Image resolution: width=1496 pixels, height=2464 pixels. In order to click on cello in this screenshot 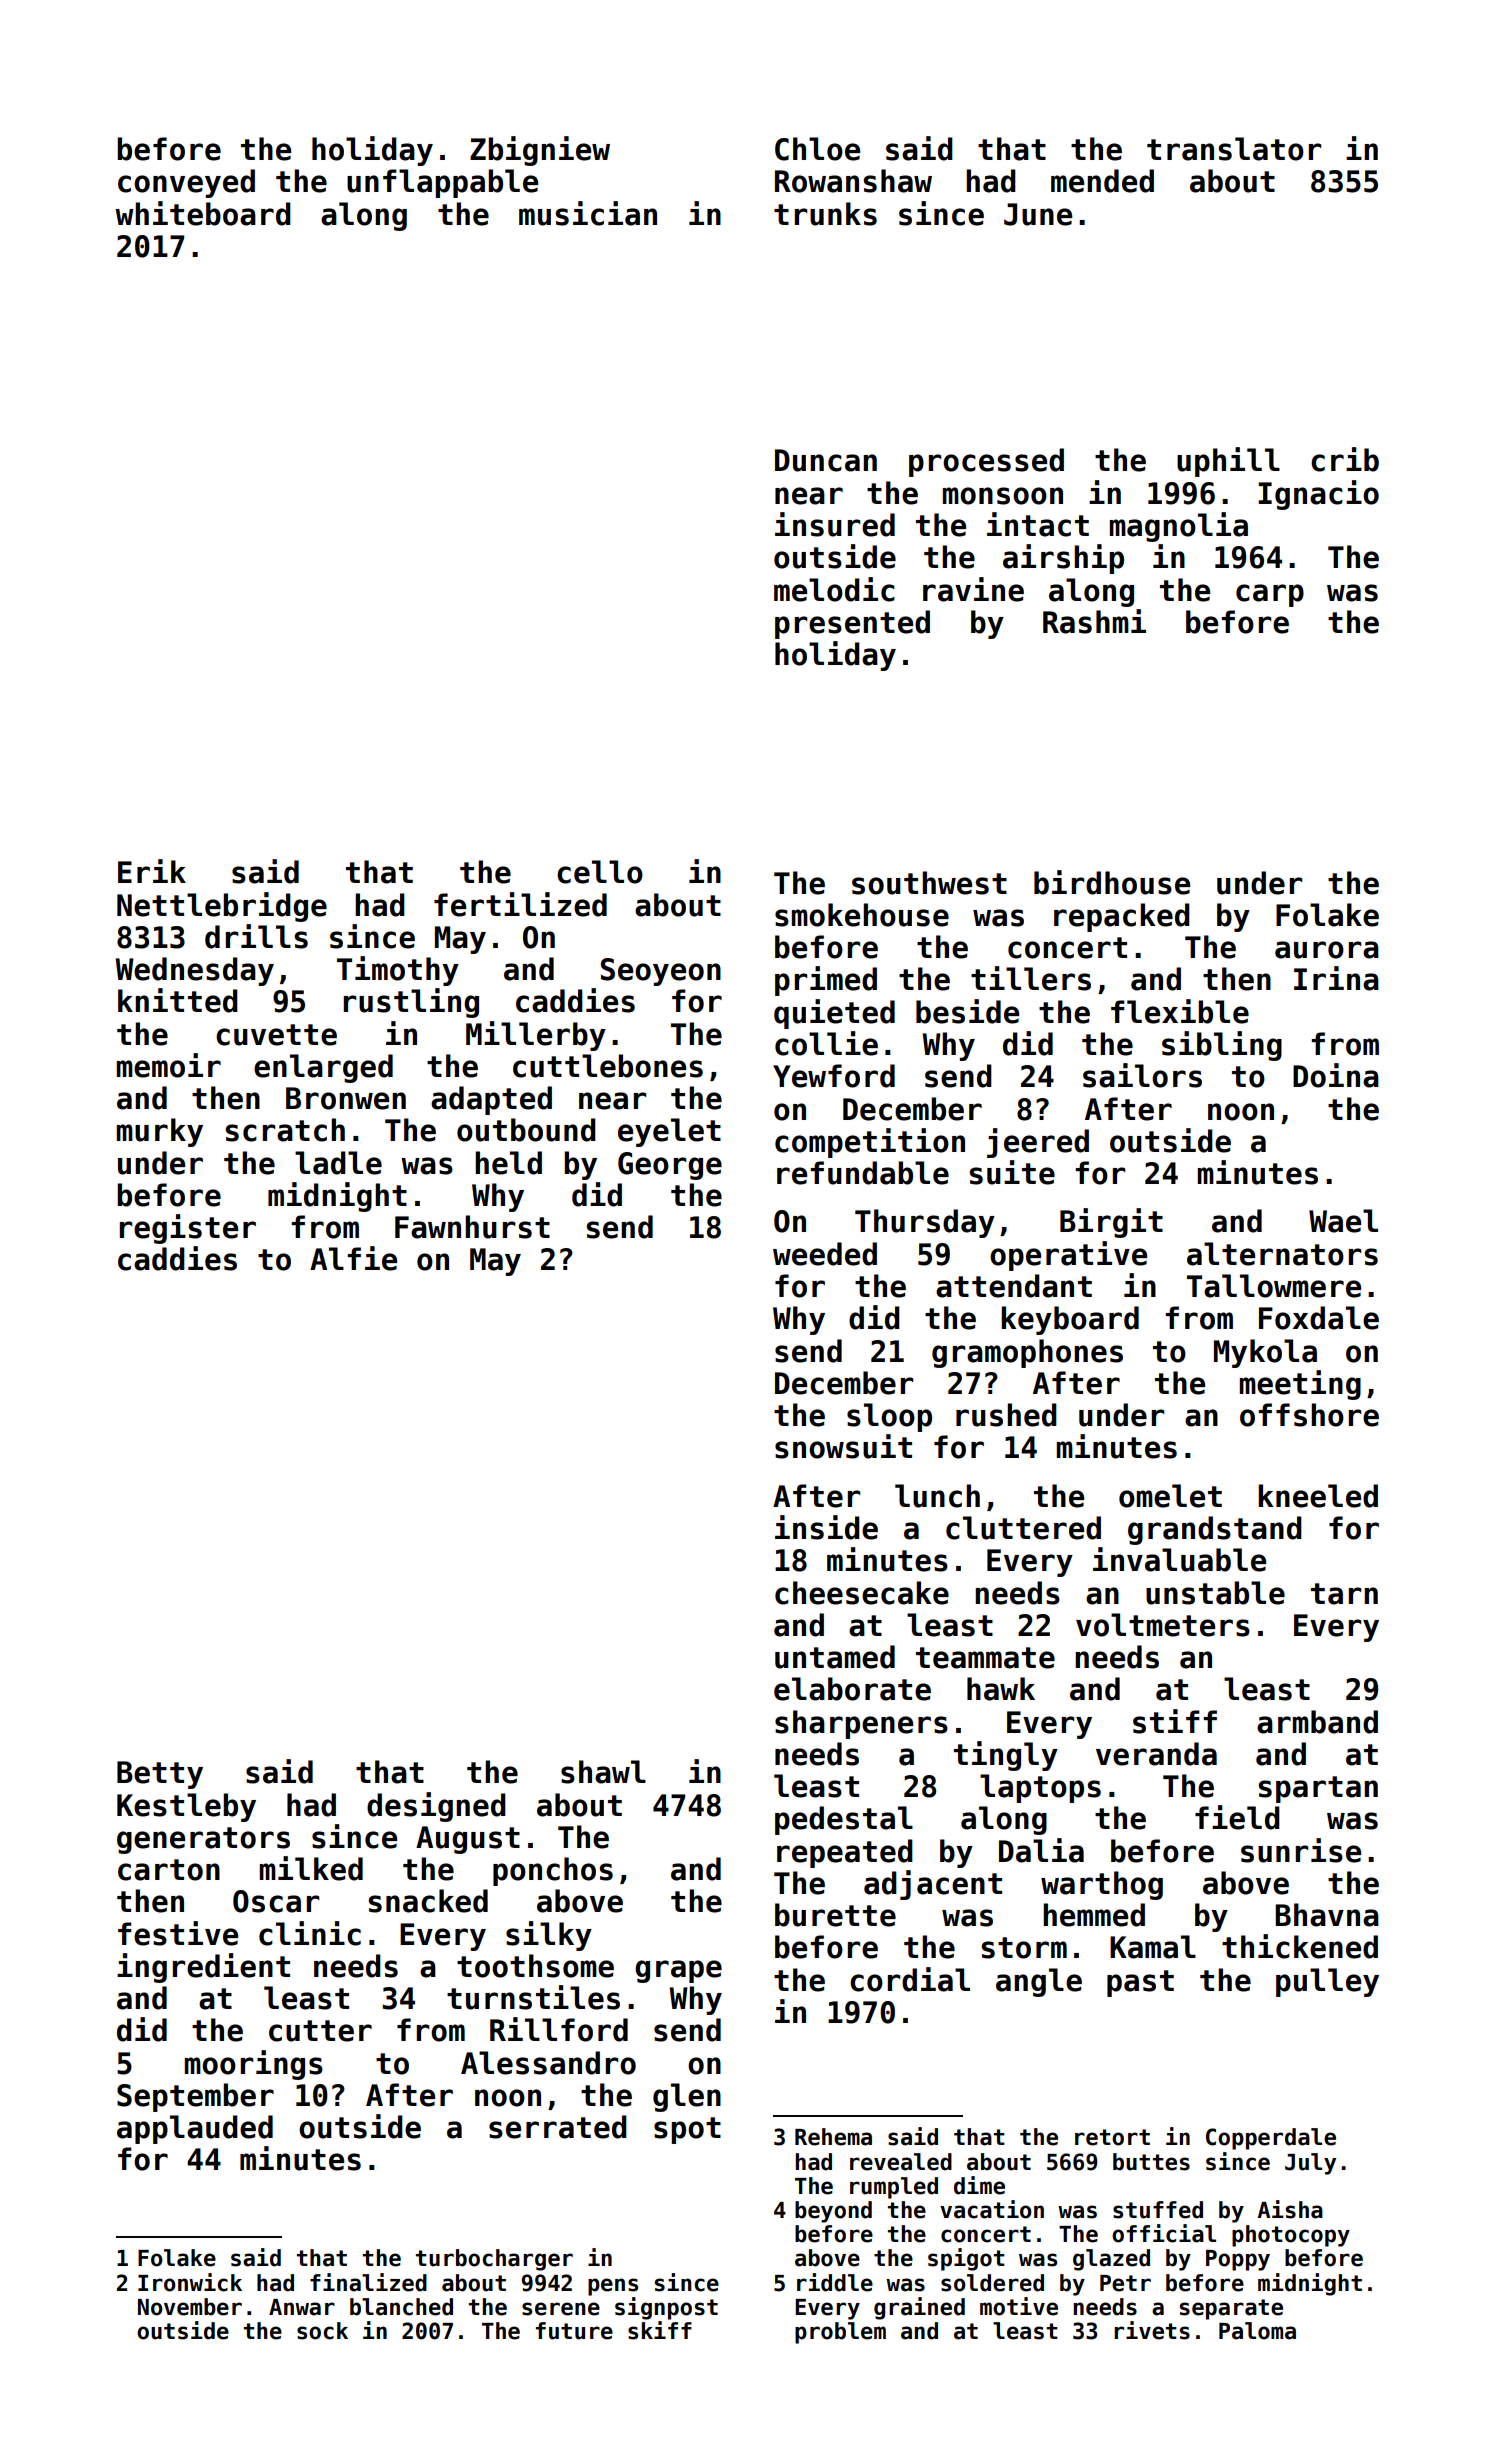, I will do `click(600, 872)`.
